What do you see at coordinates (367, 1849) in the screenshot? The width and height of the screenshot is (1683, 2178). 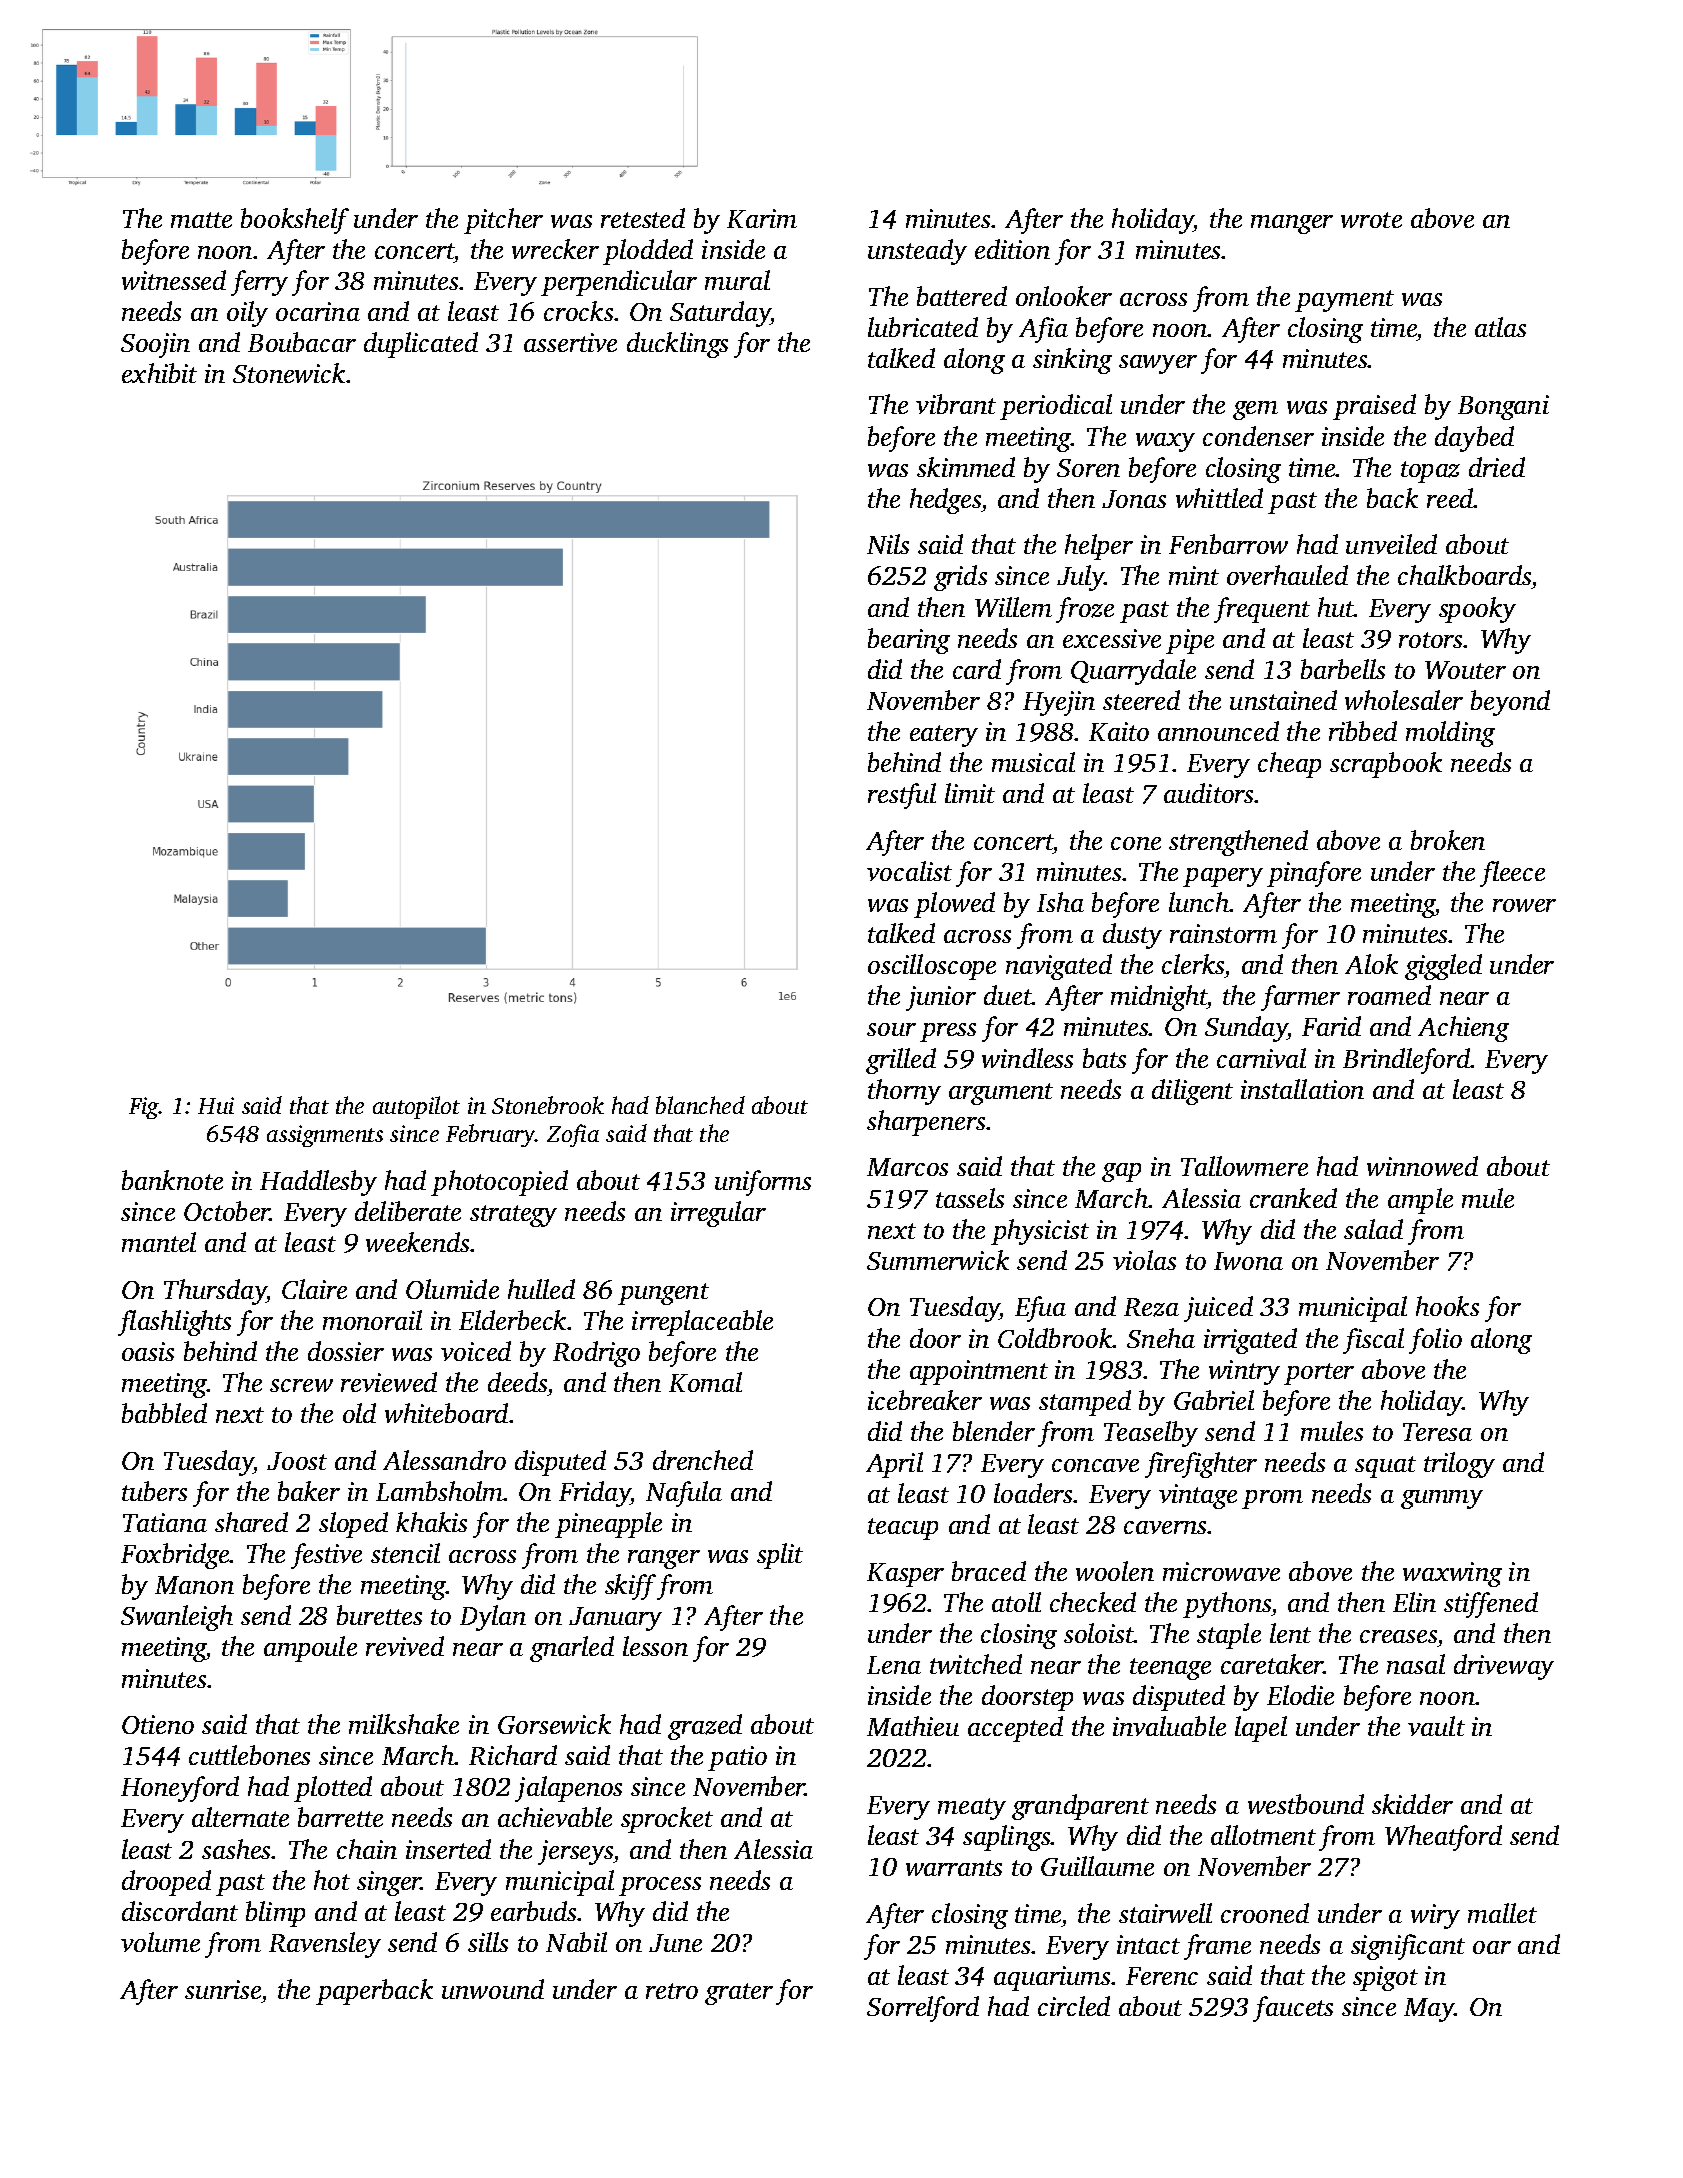 I see `chain` at bounding box center [367, 1849].
